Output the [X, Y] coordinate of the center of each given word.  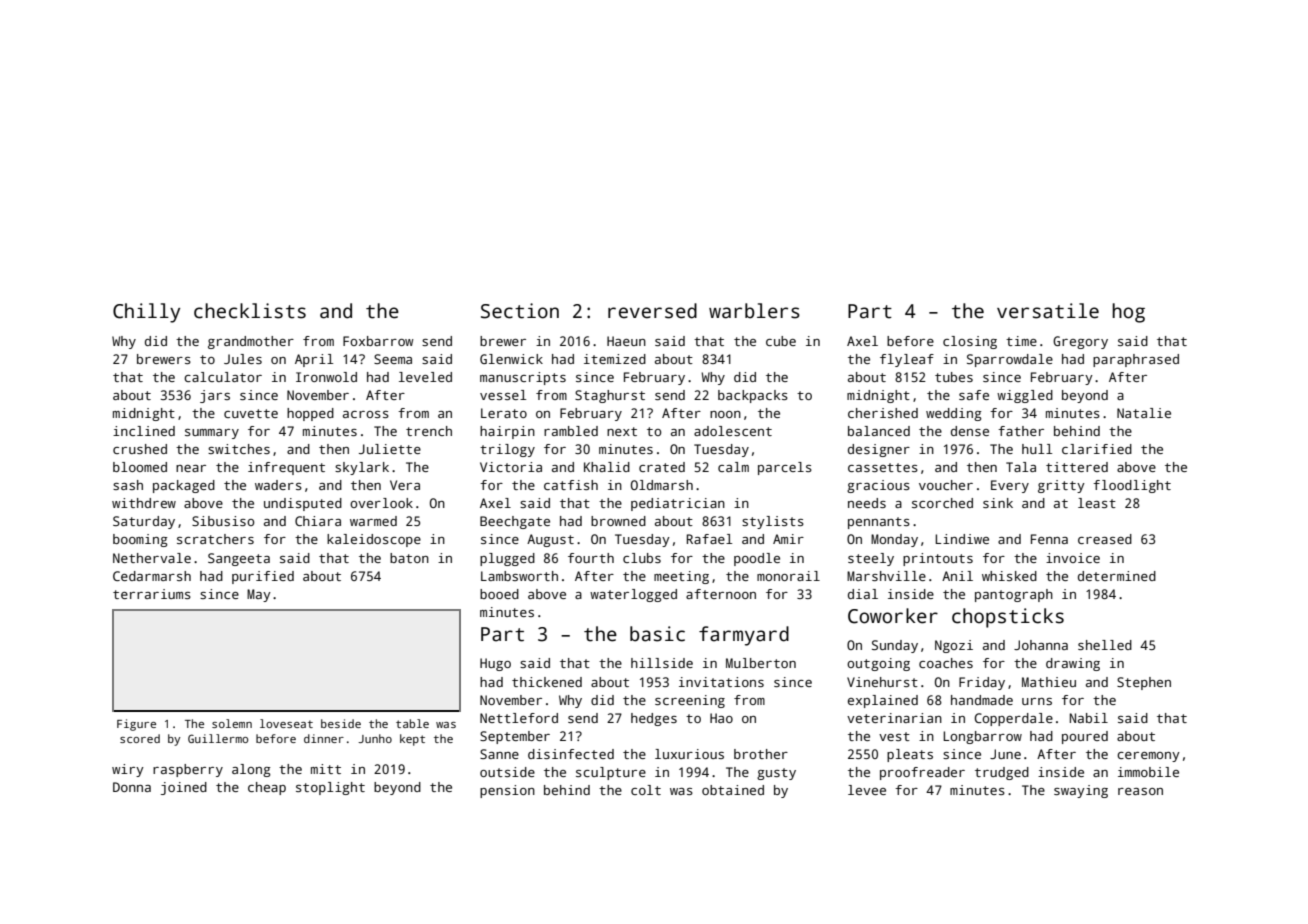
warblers [754, 311]
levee [867, 790]
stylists [773, 522]
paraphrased [1136, 360]
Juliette [390, 449]
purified [263, 577]
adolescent [733, 431]
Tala [1021, 467]
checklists [250, 311]
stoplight [330, 788]
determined [1117, 576]
